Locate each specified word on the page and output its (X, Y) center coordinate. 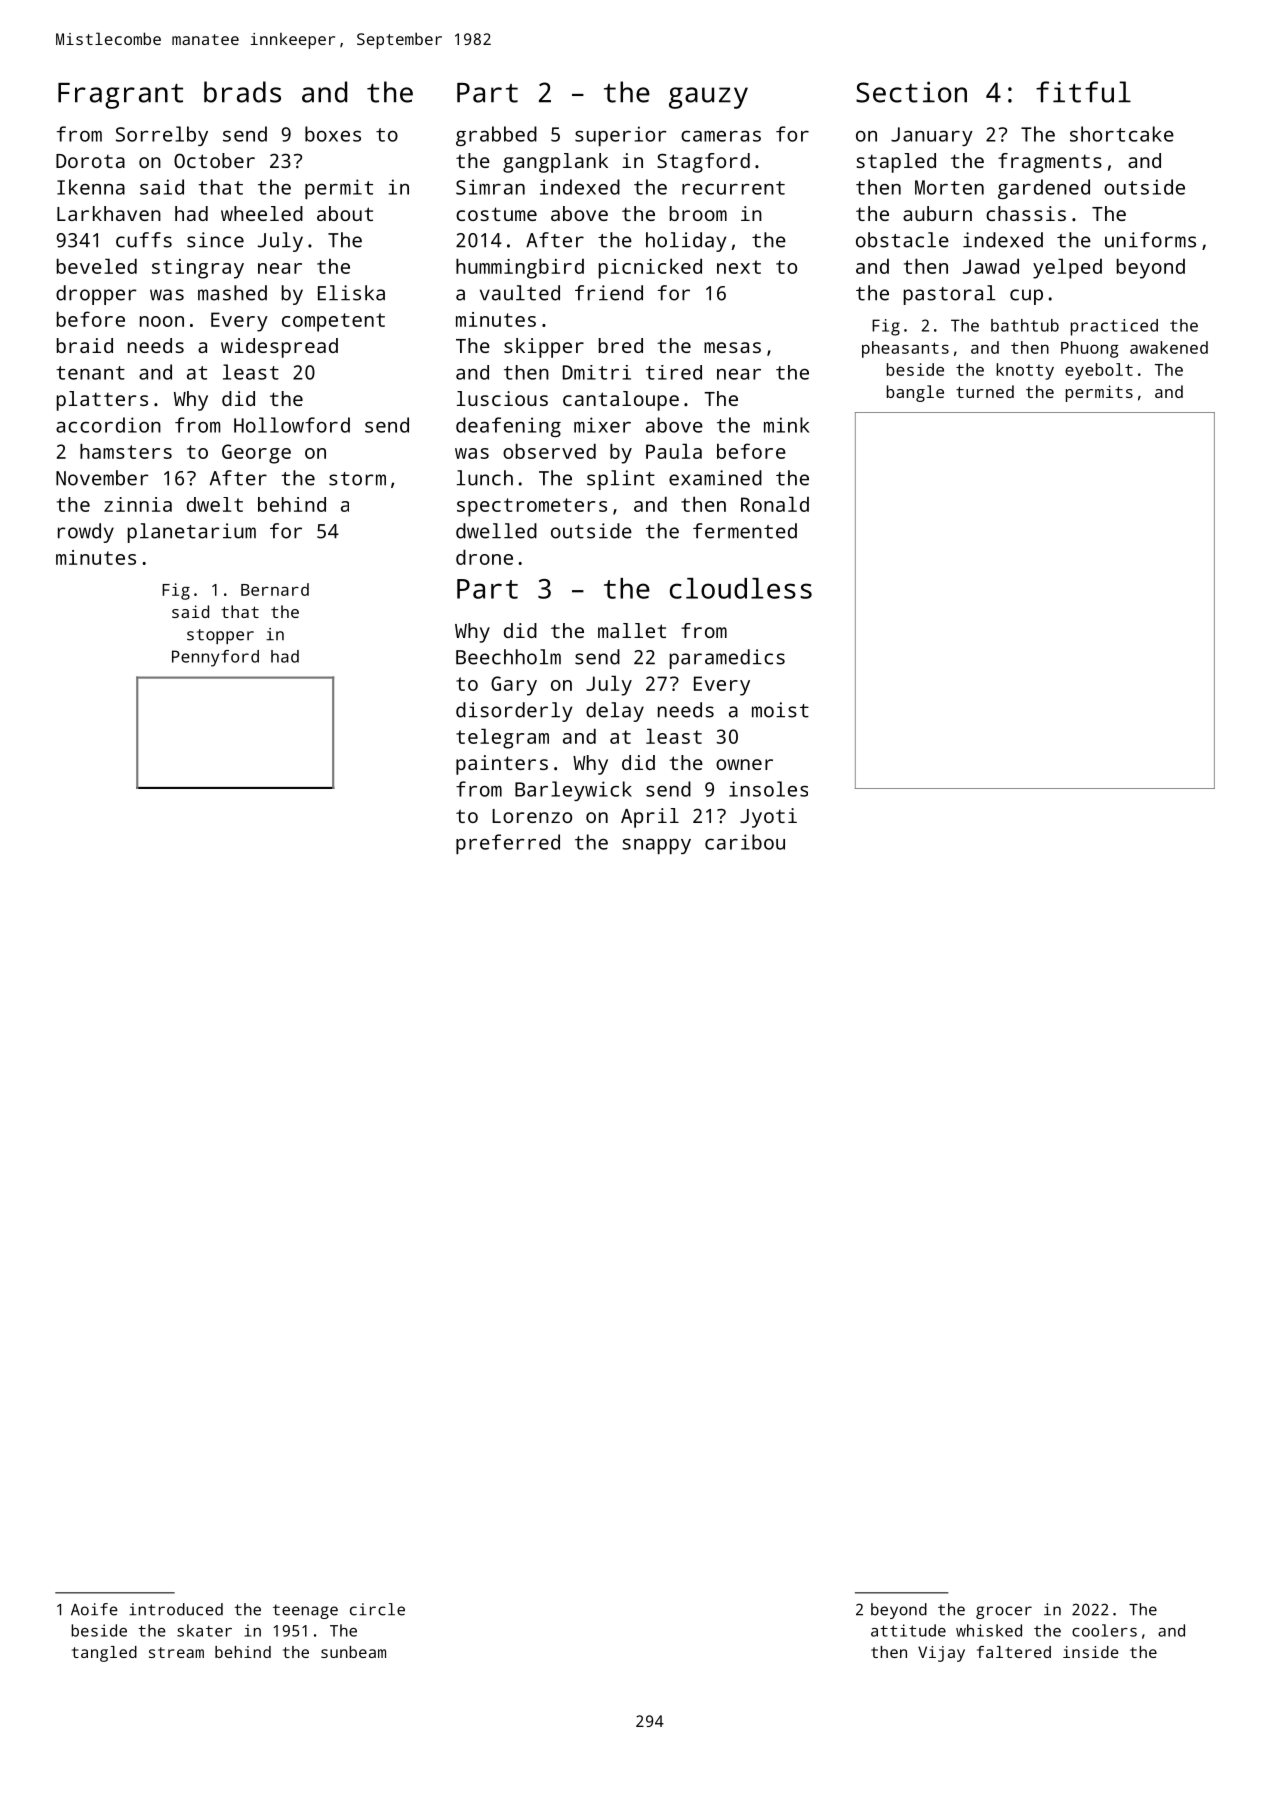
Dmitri (597, 372)
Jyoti (768, 818)
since (215, 240)
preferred (508, 844)
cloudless (741, 588)
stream (176, 1652)
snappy (656, 846)
